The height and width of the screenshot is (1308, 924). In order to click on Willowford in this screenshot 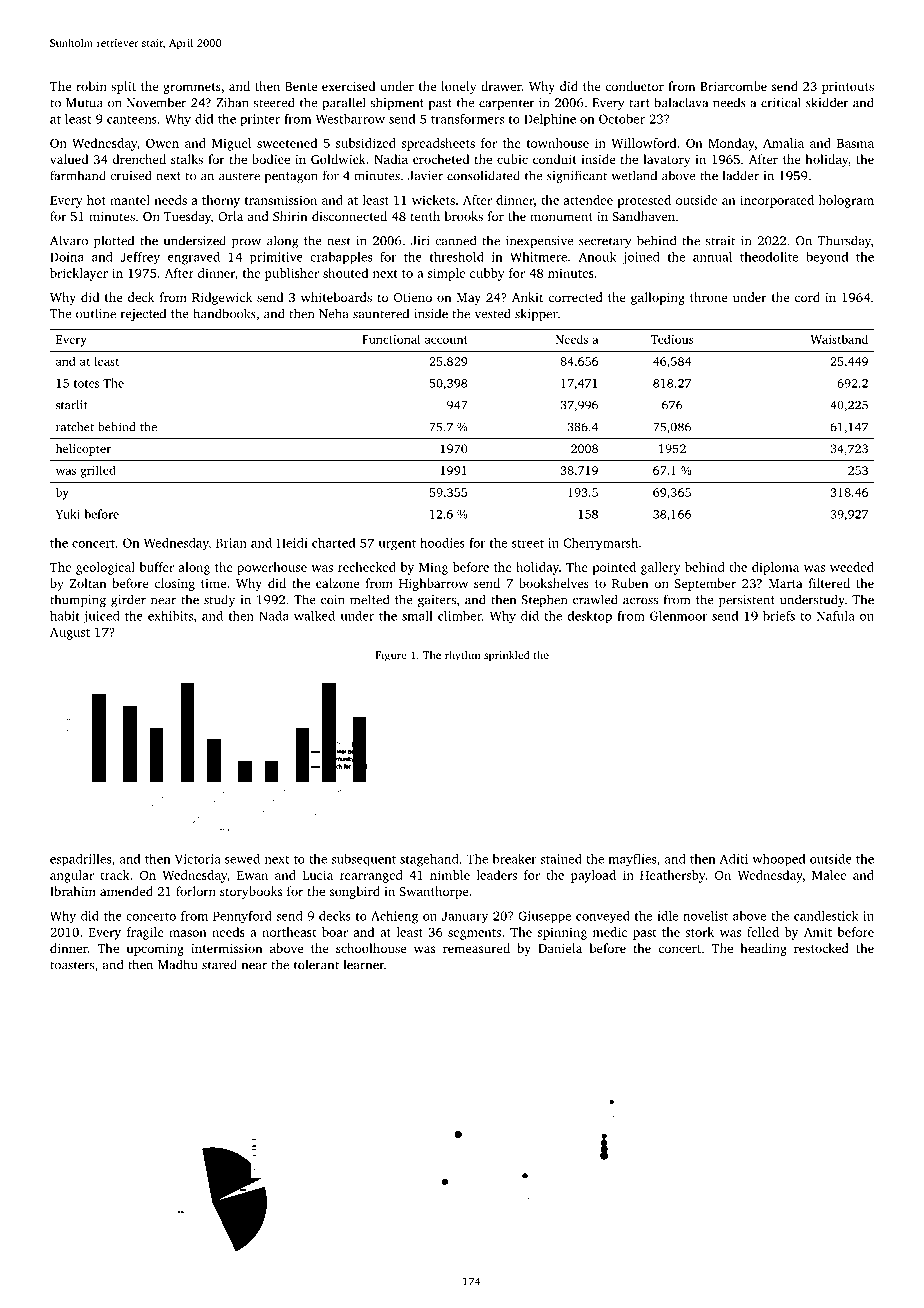, I will do `click(643, 143)`.
